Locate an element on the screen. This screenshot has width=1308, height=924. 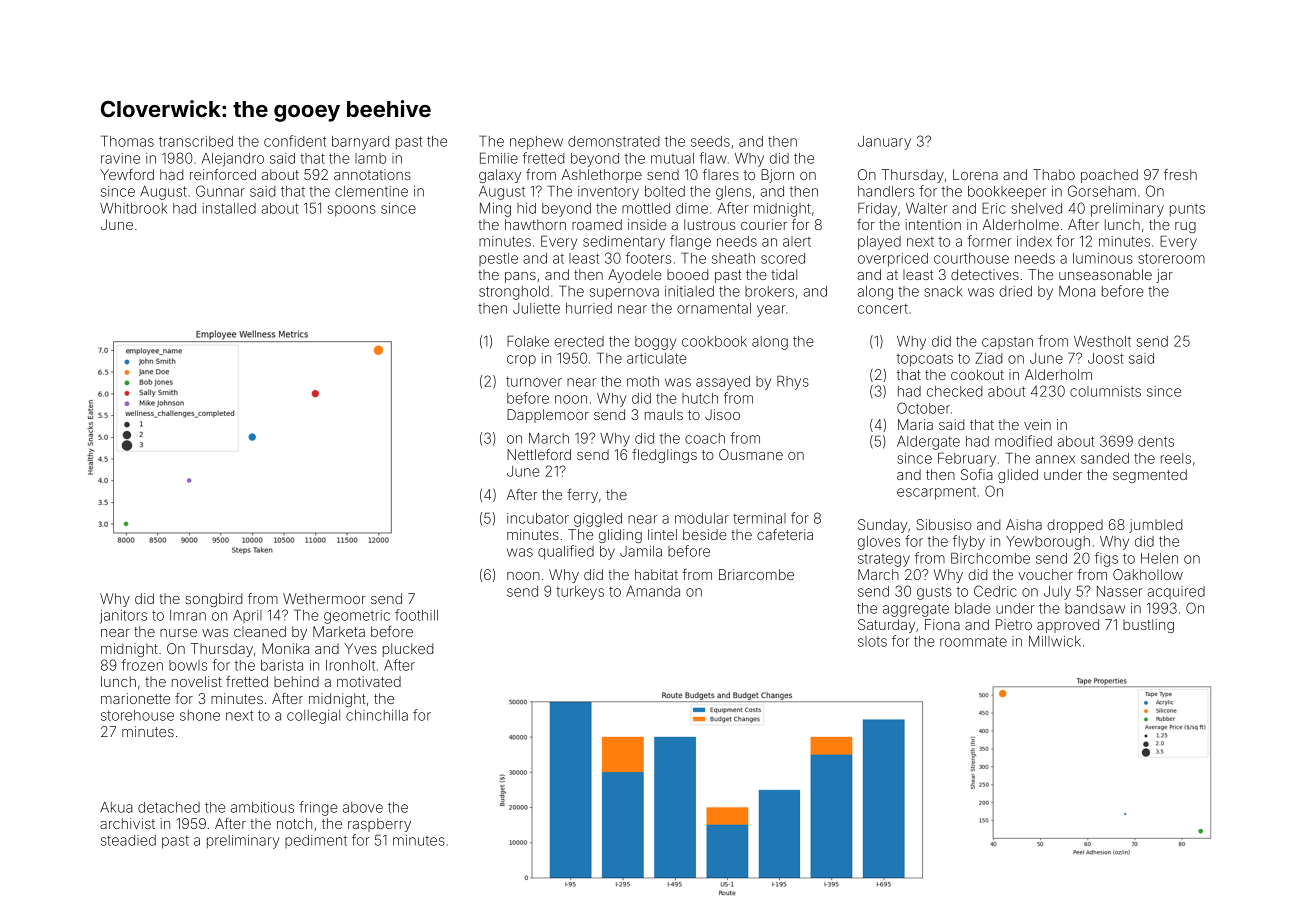
checked is located at coordinates (954, 391).
